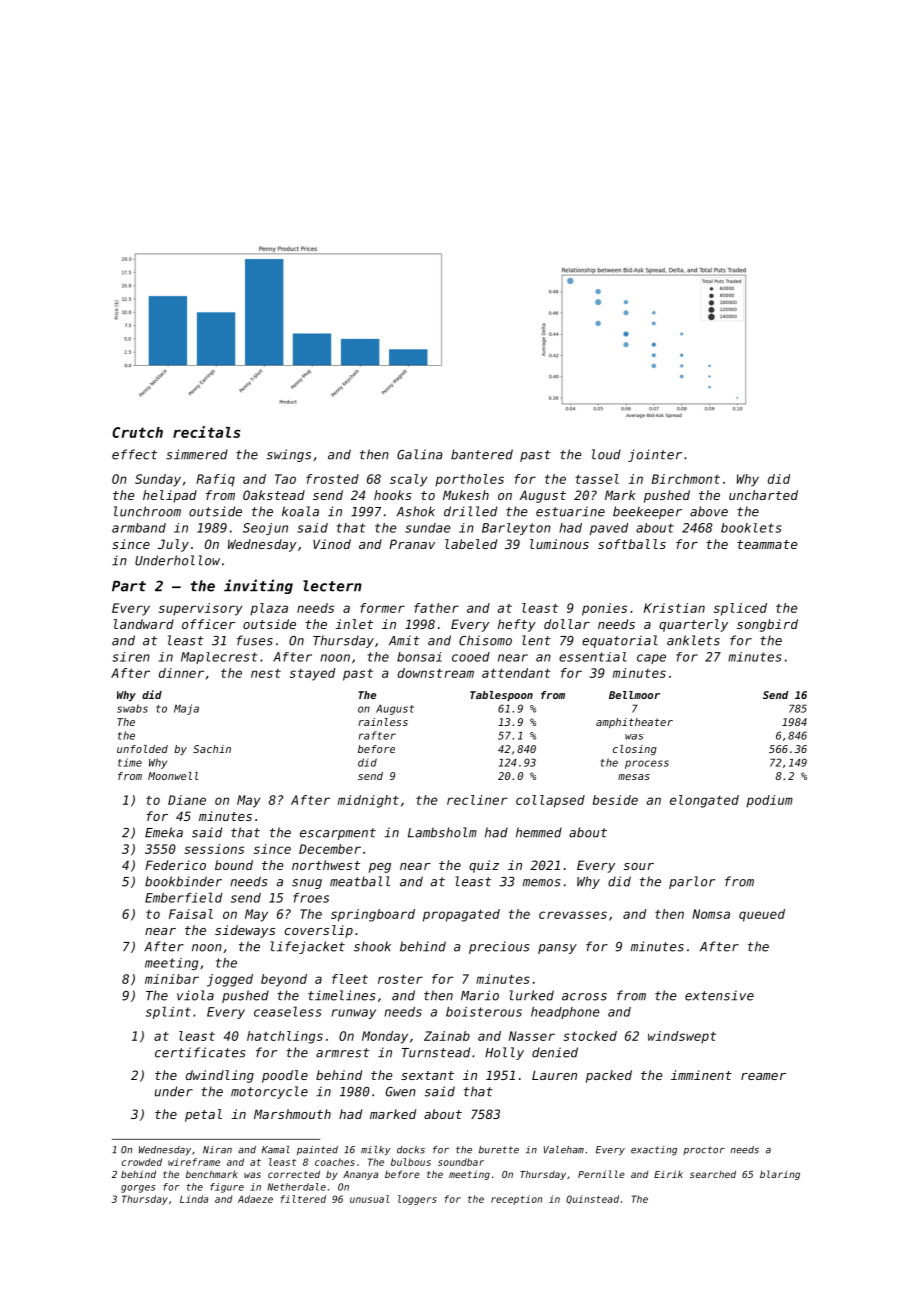 The image size is (924, 1308). What do you see at coordinates (147, 511) in the page?
I see `lunchroom` at bounding box center [147, 511].
